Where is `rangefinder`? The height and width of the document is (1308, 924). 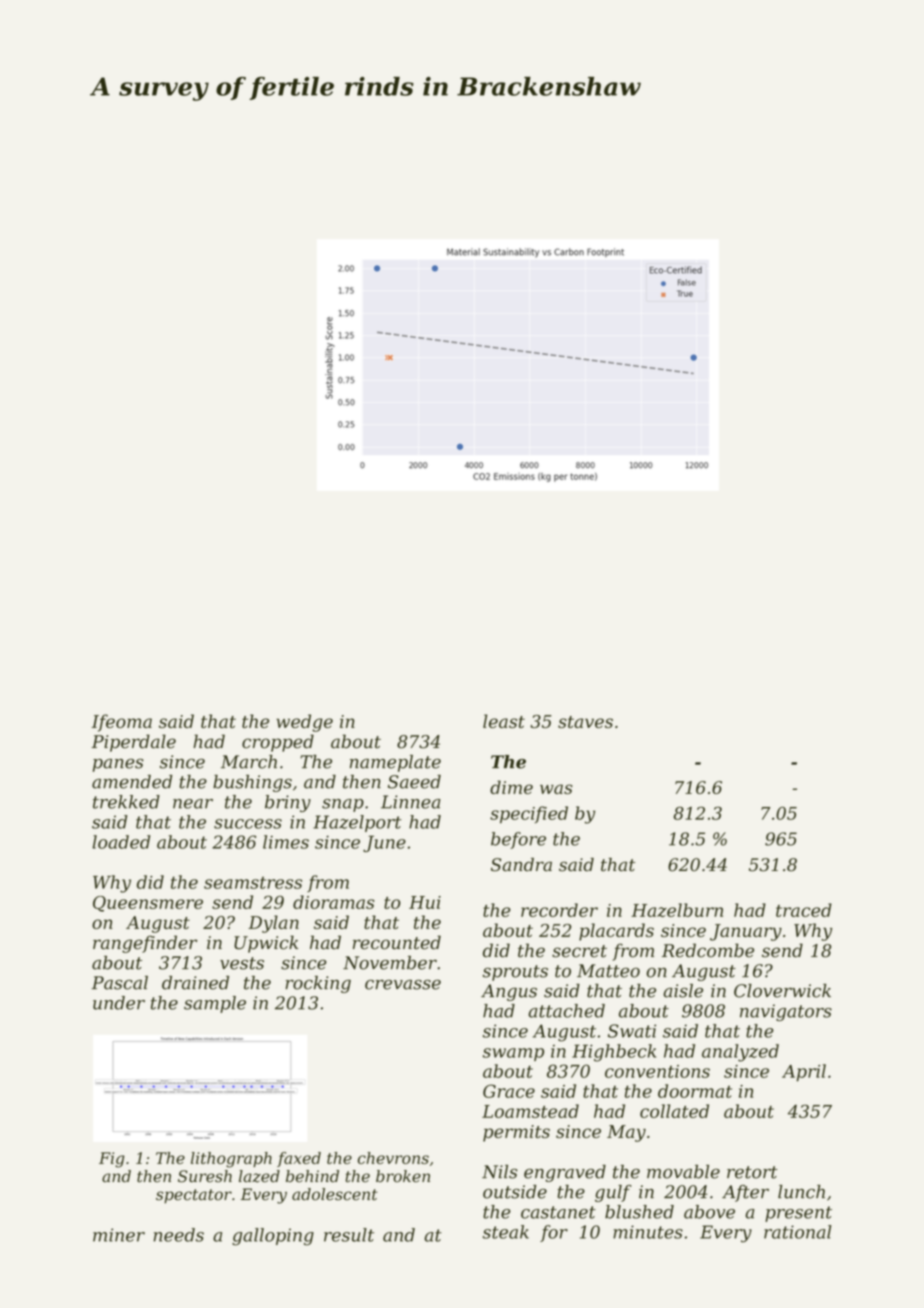 rangefinder is located at coordinates (145, 944).
